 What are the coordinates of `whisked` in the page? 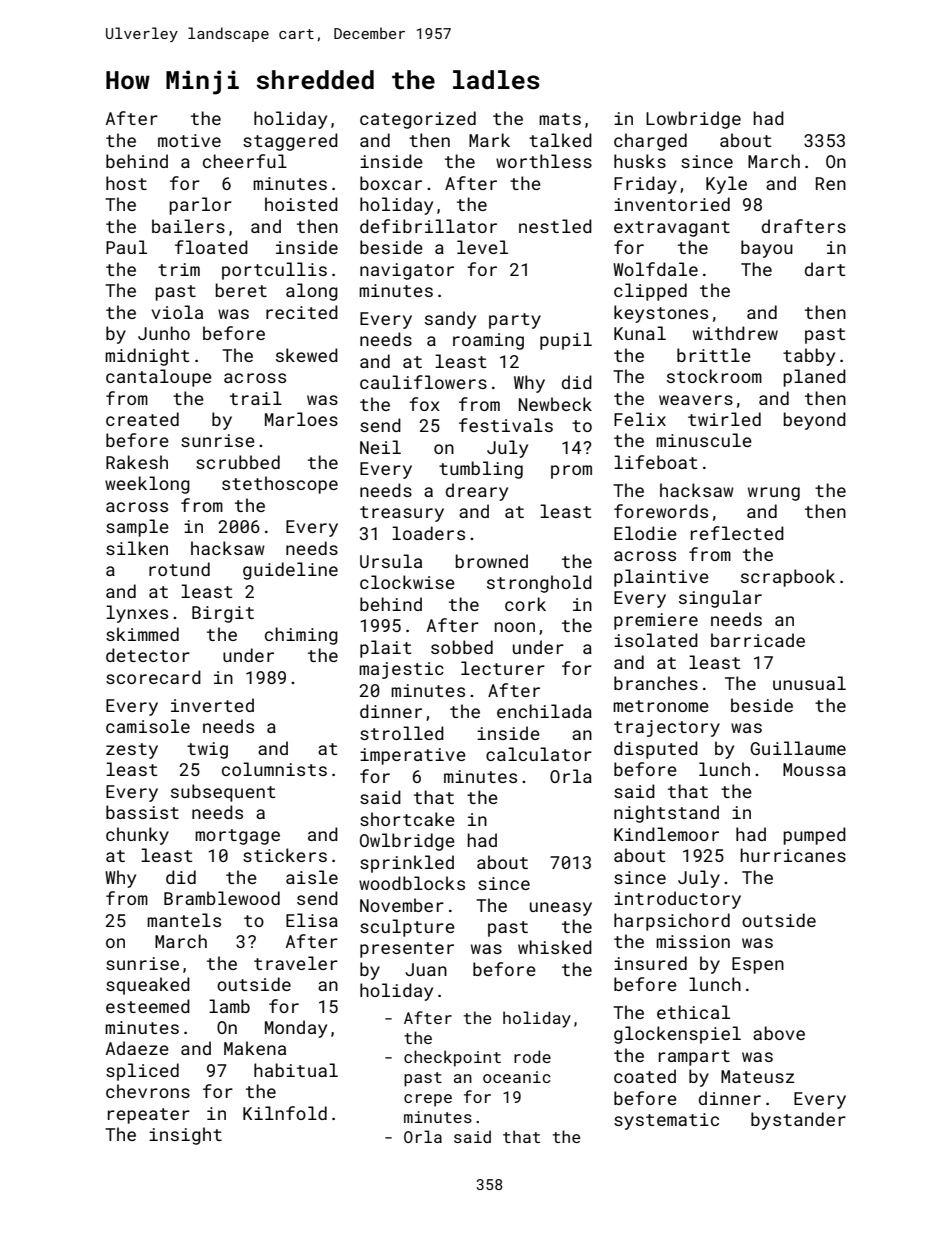 It's located at (555, 947).
